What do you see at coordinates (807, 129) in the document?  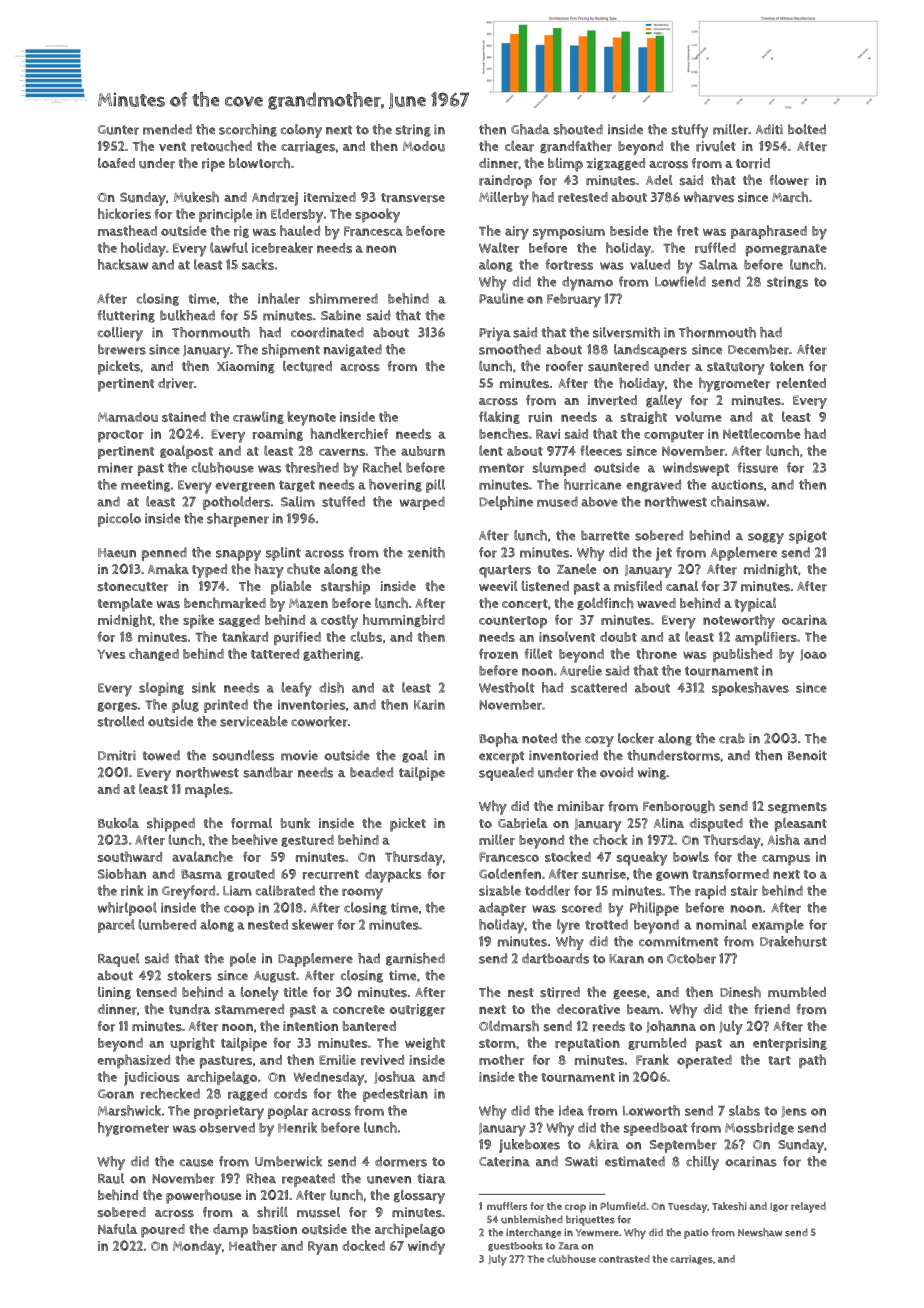 I see `bolted` at bounding box center [807, 129].
